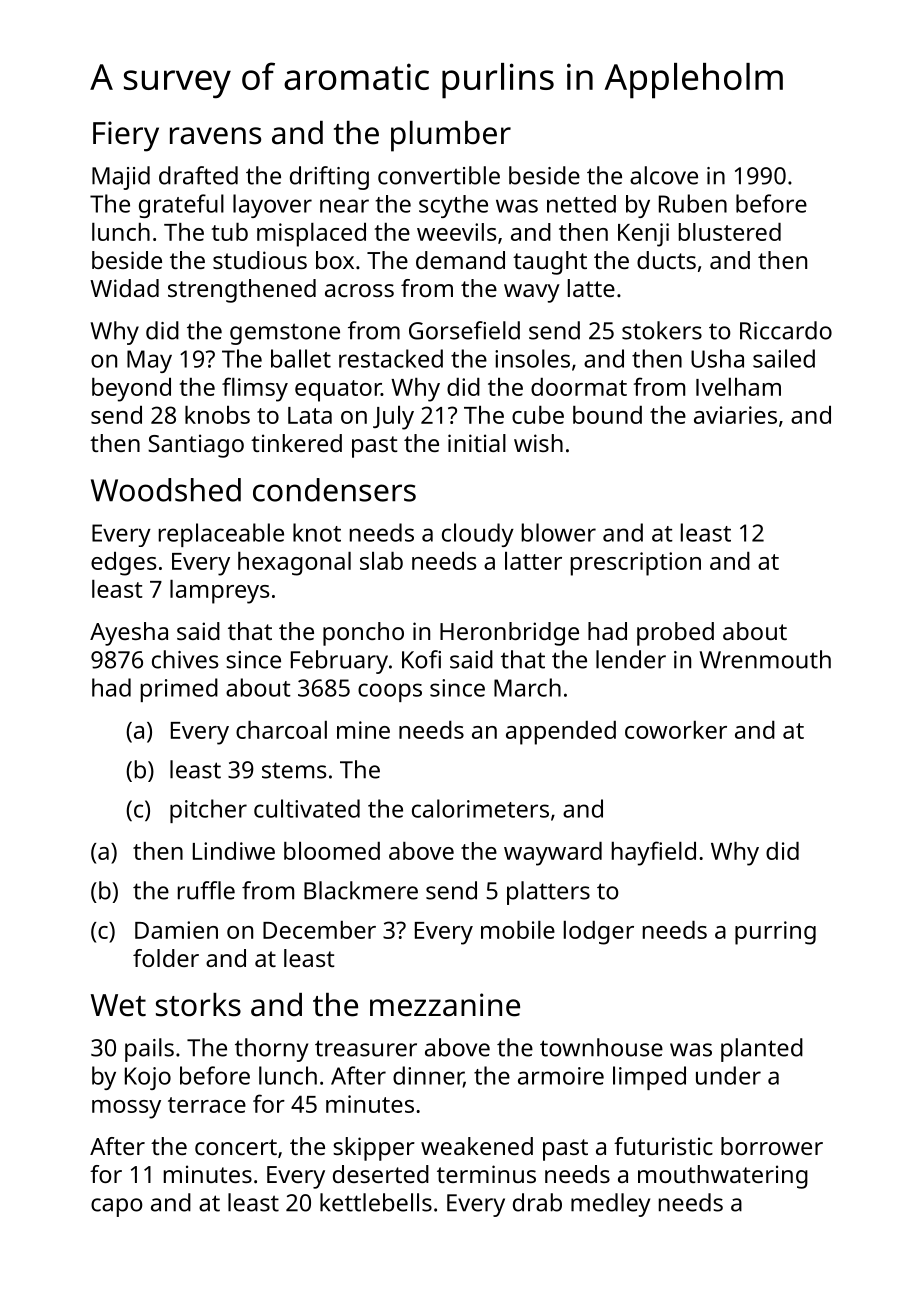 Image resolution: width=924 pixels, height=1311 pixels. What do you see at coordinates (561, 1076) in the page?
I see `armoire` at bounding box center [561, 1076].
